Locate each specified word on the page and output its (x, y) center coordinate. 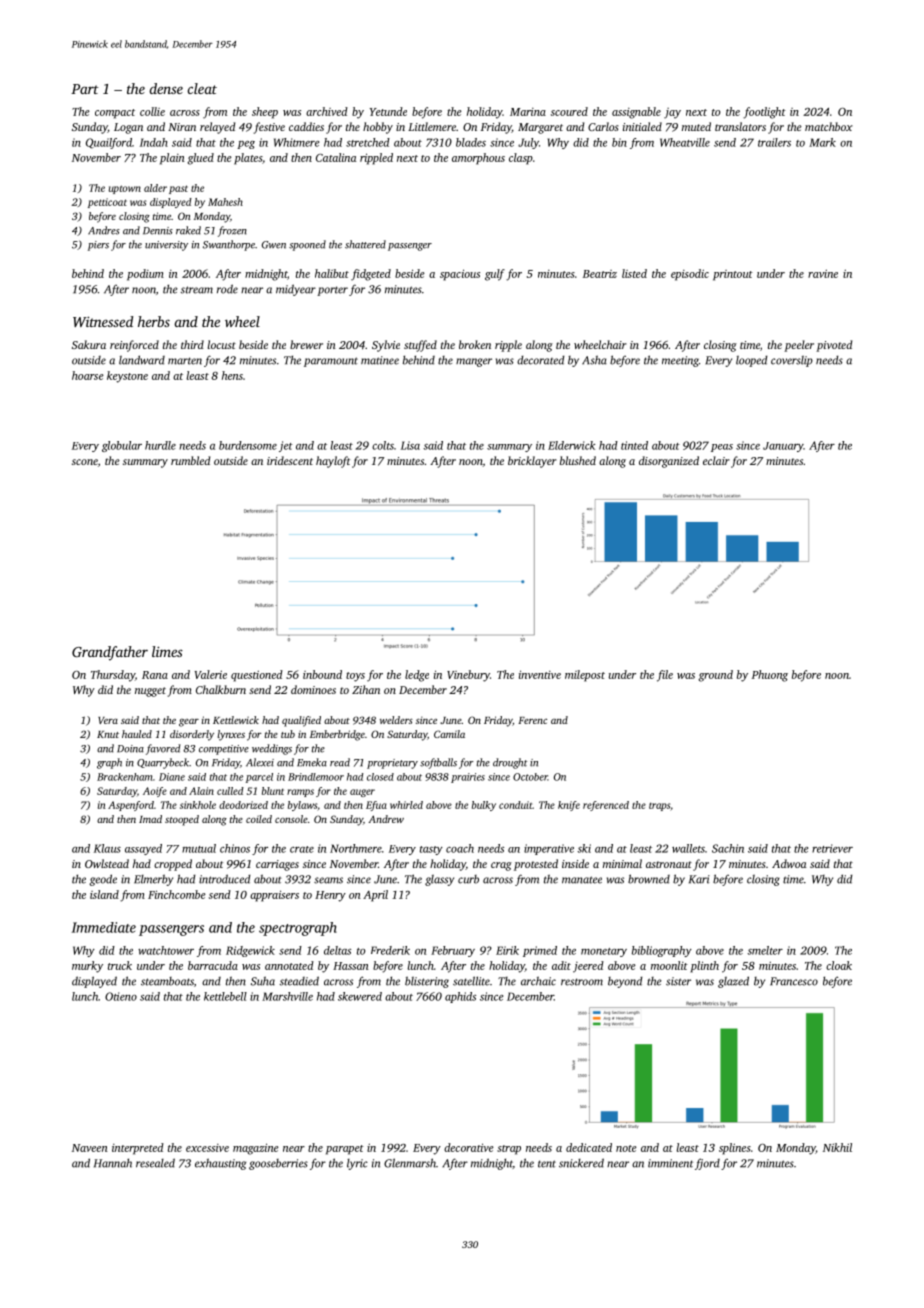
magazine (256, 1149)
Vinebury (468, 676)
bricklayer (532, 462)
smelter (765, 950)
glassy (439, 880)
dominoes (313, 689)
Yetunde (388, 111)
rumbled (190, 460)
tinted (634, 445)
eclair (716, 460)
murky (87, 967)
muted (696, 126)
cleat (202, 88)
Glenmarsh (410, 1163)
